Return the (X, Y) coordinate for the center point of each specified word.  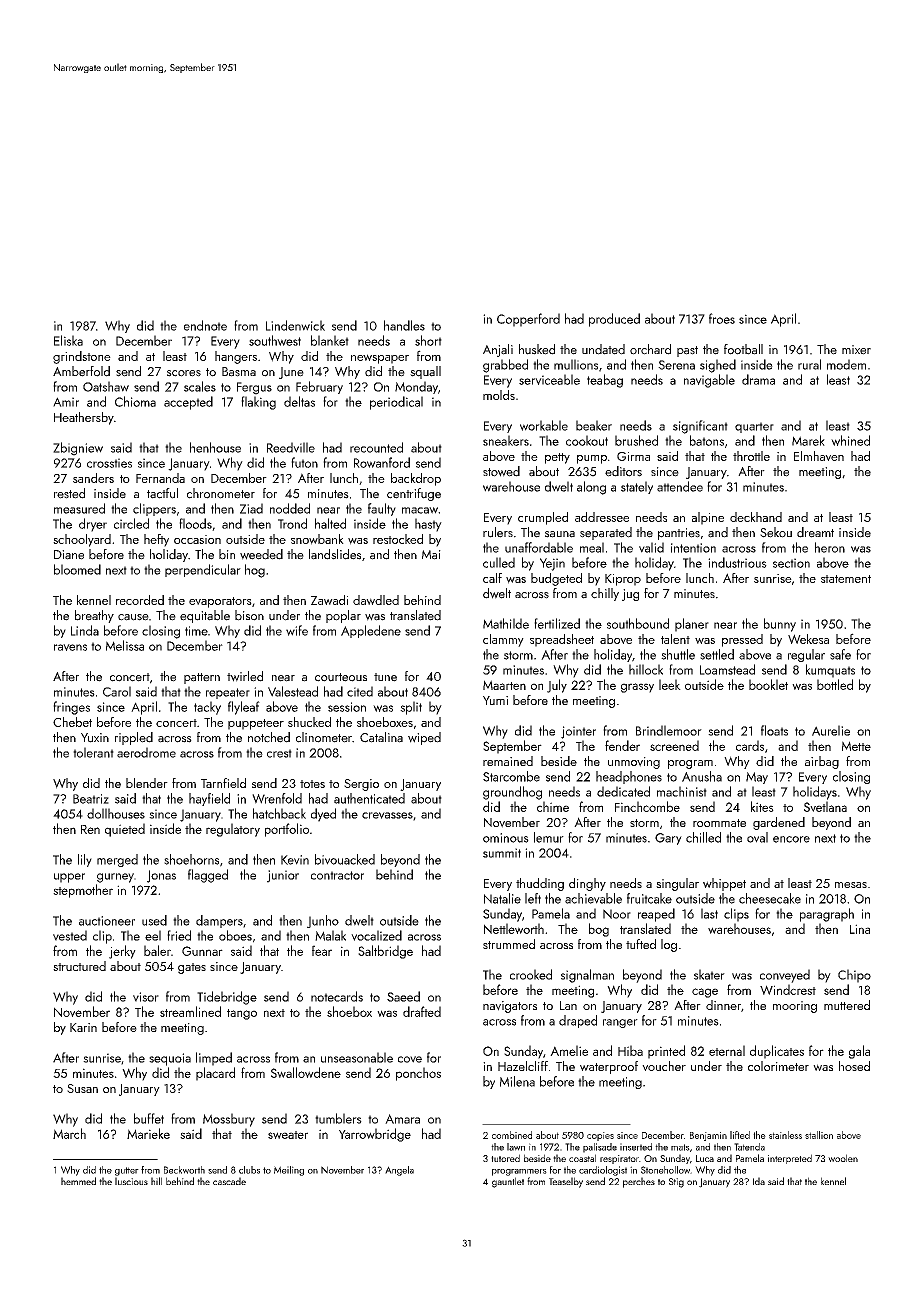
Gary (668, 839)
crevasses (387, 815)
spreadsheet (562, 640)
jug (630, 595)
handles (404, 325)
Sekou (776, 532)
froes (722, 318)
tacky (207, 708)
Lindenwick (295, 325)
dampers (219, 921)
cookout (587, 440)
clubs (249, 1170)
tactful (162, 493)
